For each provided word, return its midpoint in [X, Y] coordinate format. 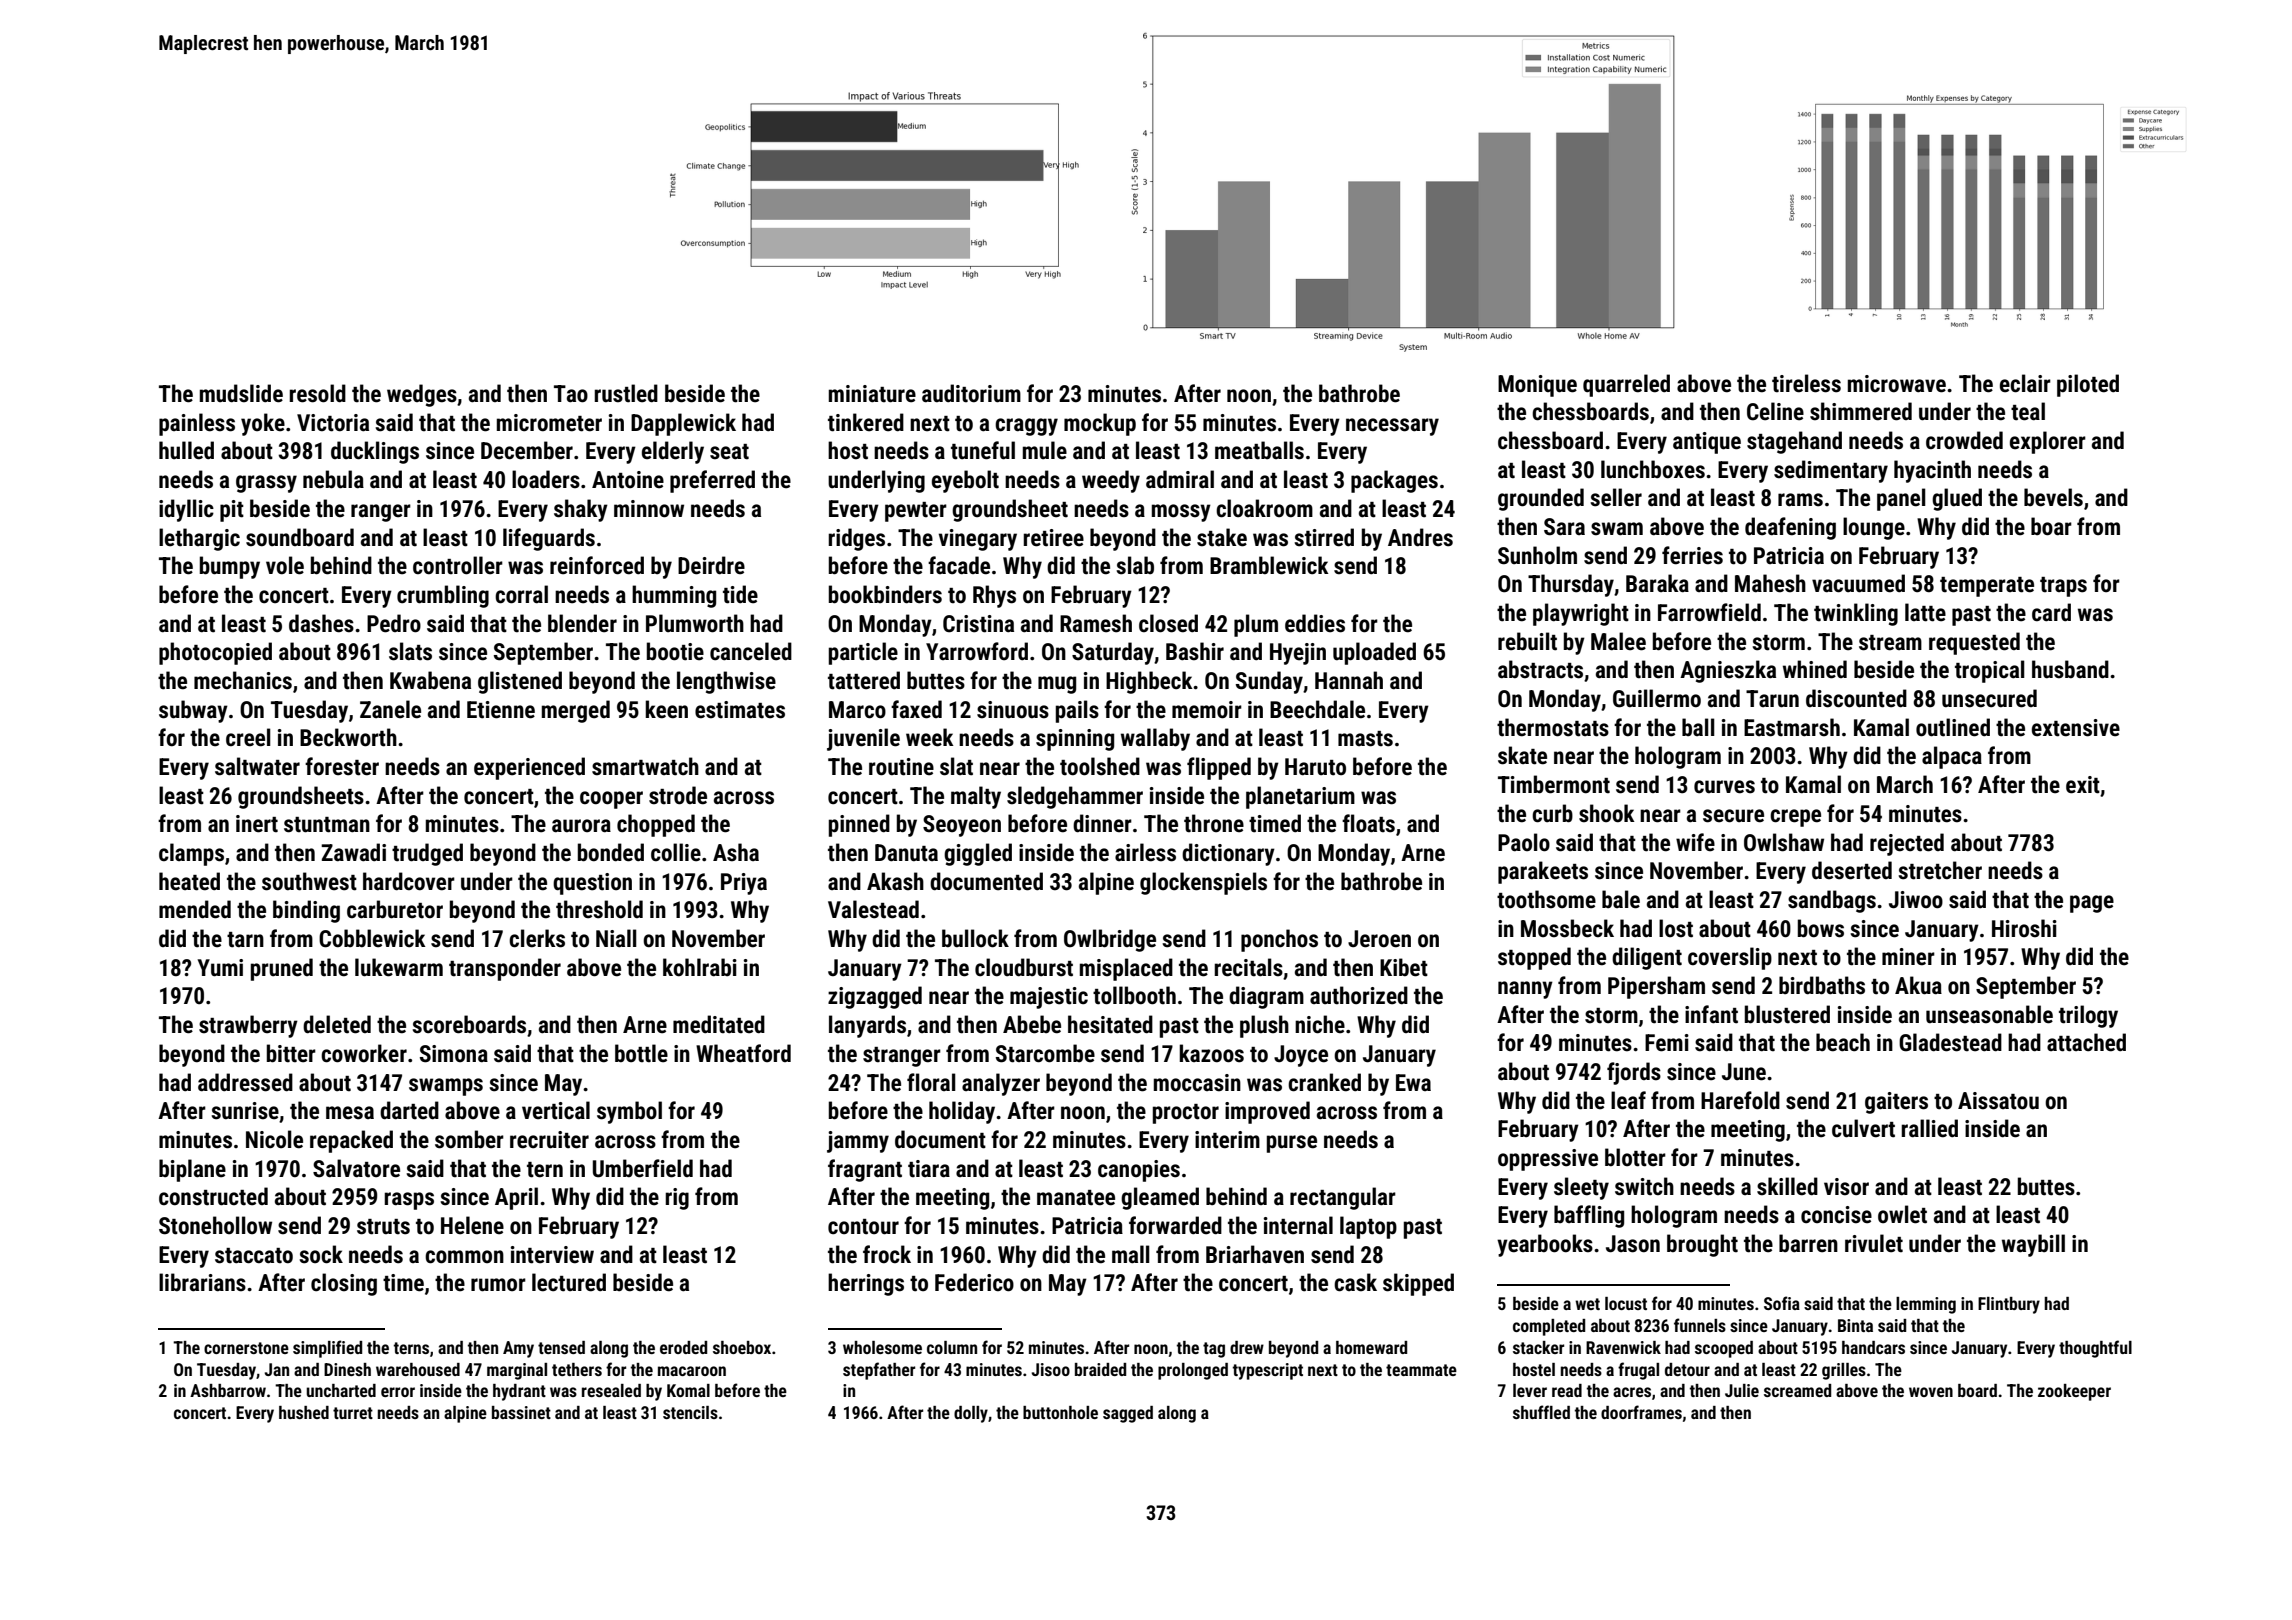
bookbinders [885, 594]
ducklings [375, 452]
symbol [629, 1112]
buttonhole [1060, 1412]
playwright [1581, 614]
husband [2070, 669]
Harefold [1740, 1100]
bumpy [230, 567]
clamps [191, 854]
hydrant [519, 1392]
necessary [1392, 427]
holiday [962, 1112]
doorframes [1641, 1412]
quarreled [1626, 385]
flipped [1219, 768]
